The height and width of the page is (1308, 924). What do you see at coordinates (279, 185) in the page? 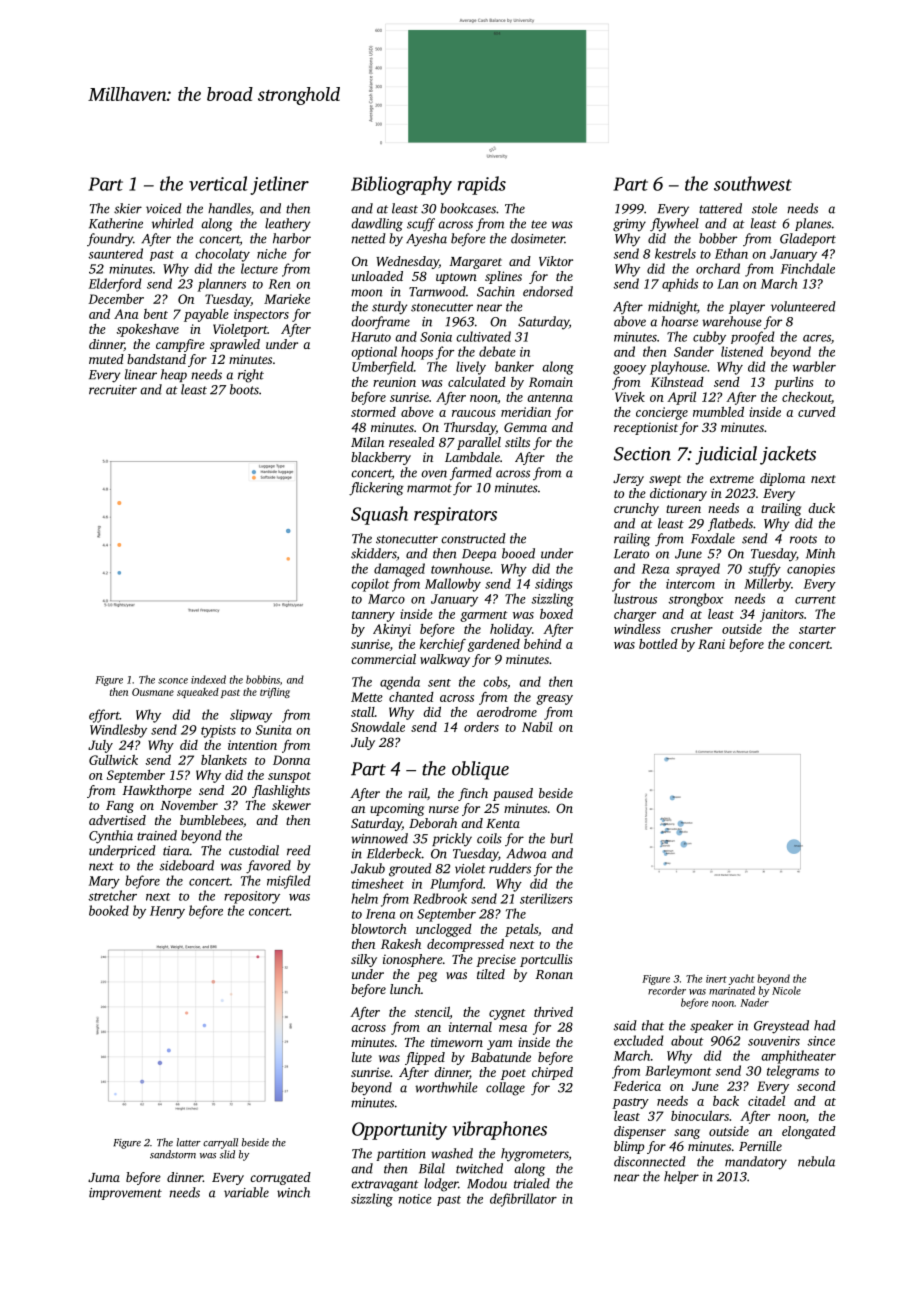
I see `jetliner` at bounding box center [279, 185].
